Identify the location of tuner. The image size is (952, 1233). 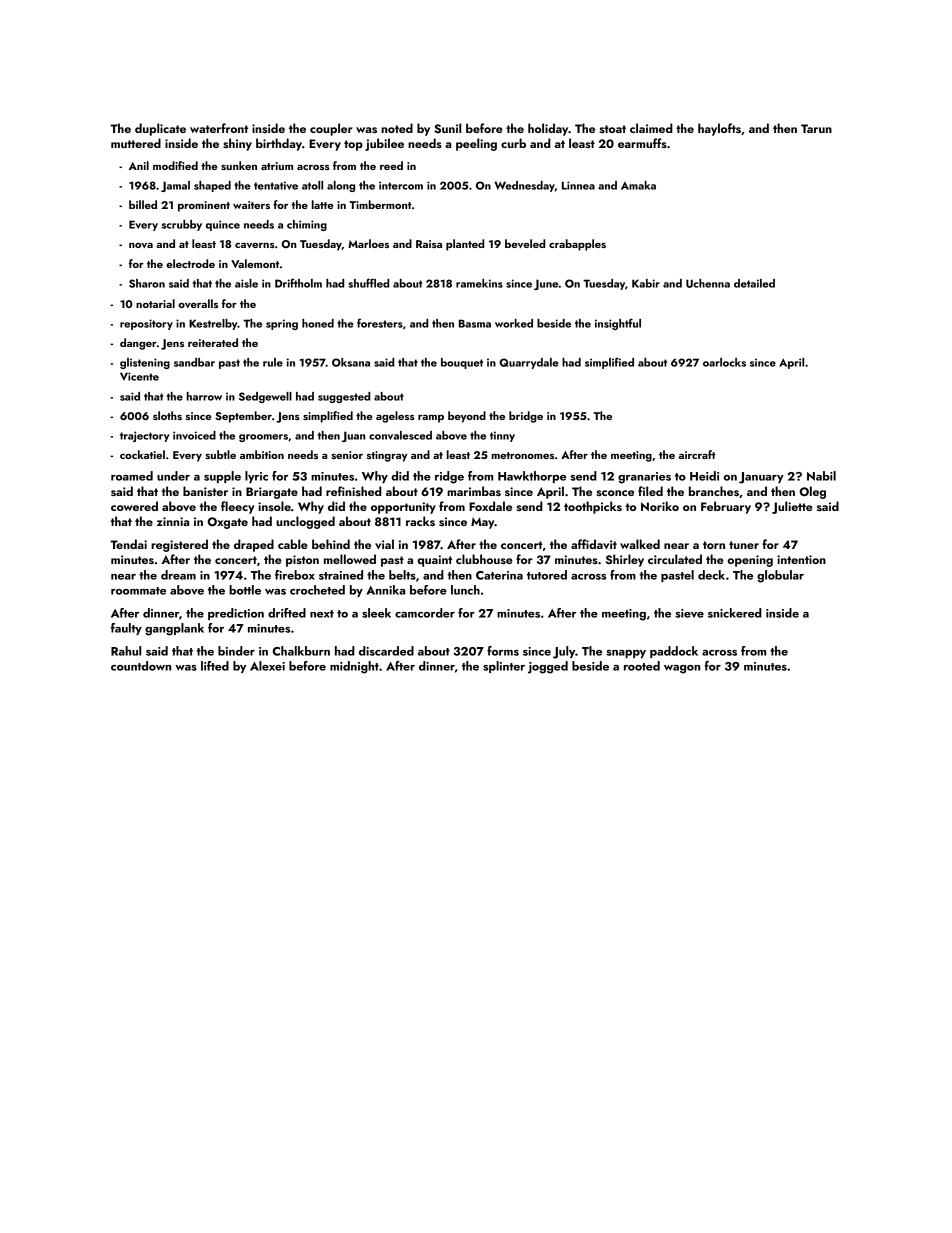
(744, 545).
